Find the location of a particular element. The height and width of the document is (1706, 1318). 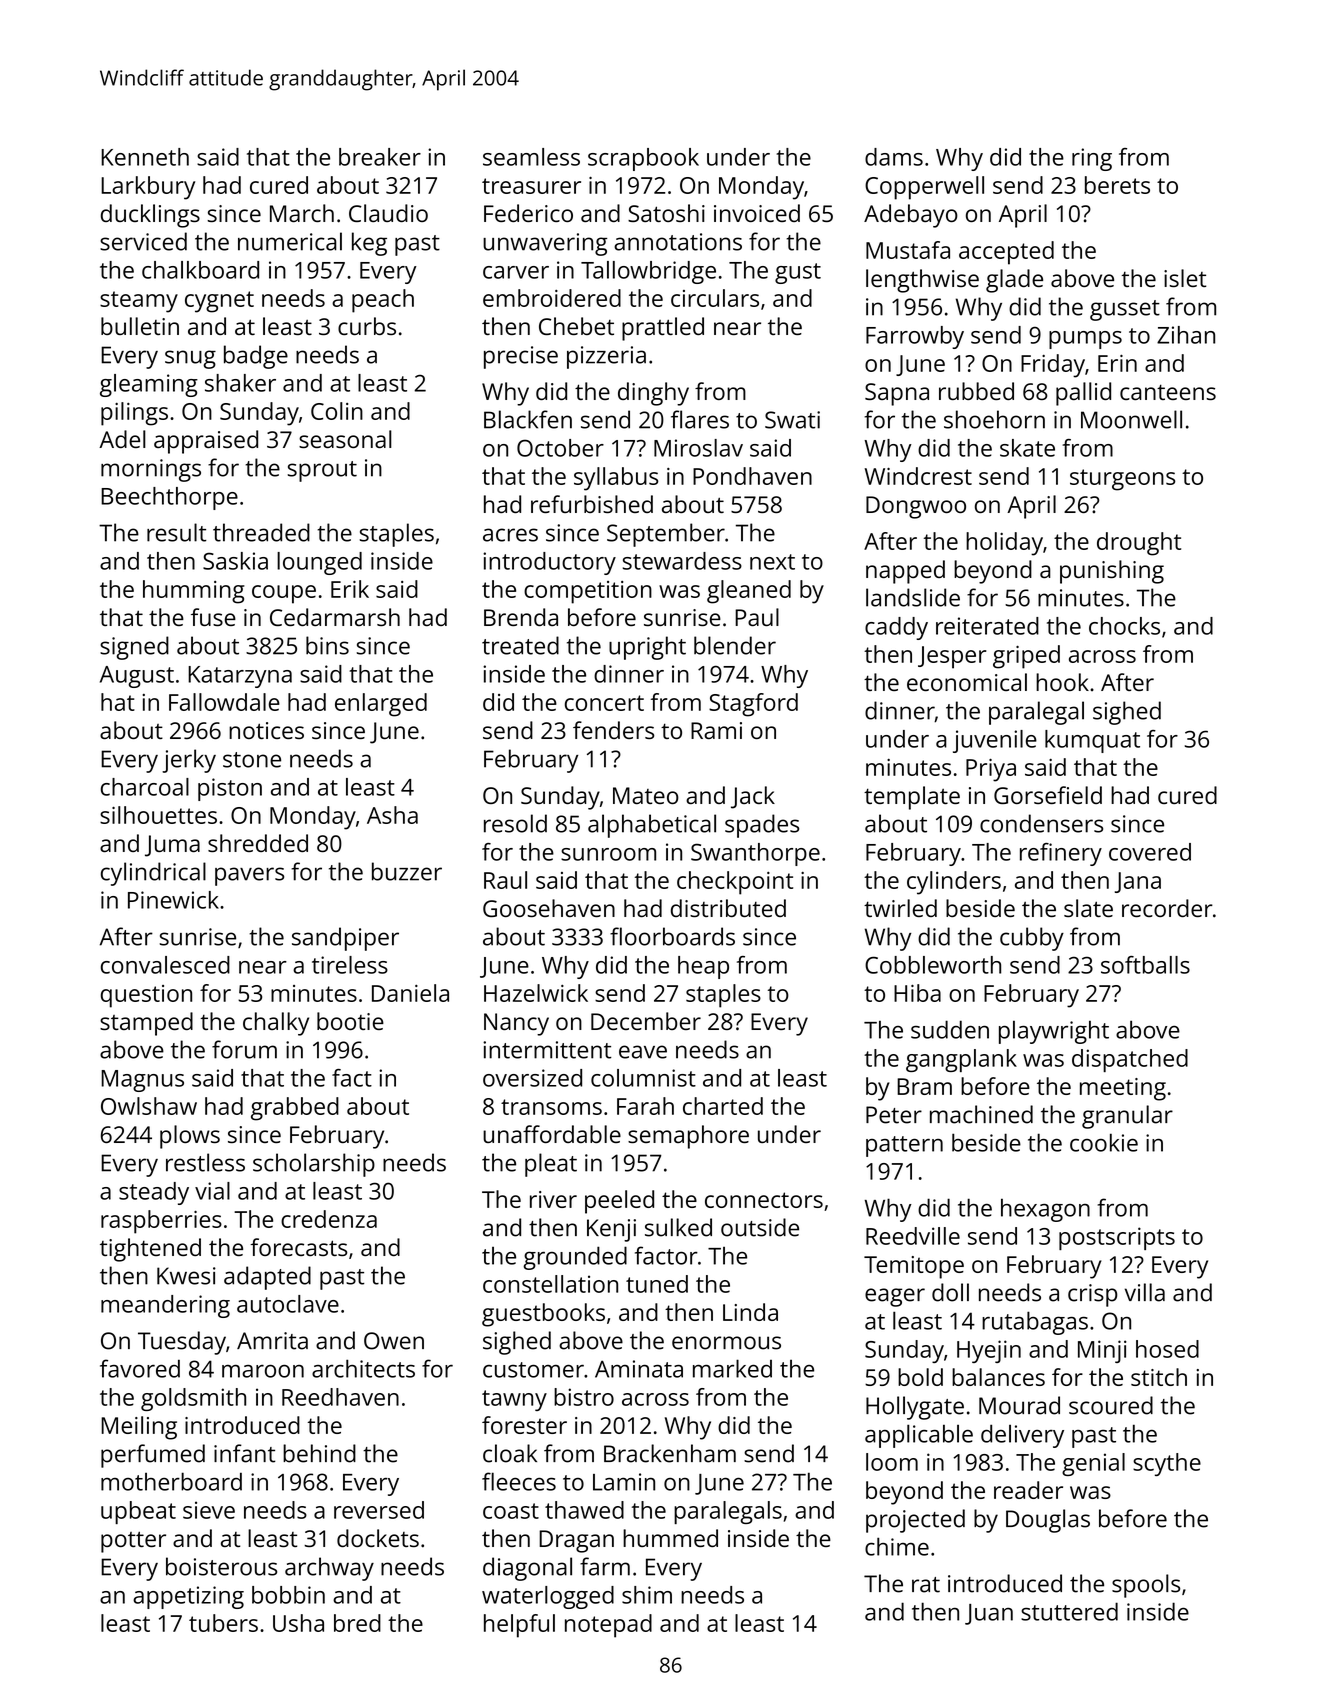

hexagon is located at coordinates (1045, 1210).
